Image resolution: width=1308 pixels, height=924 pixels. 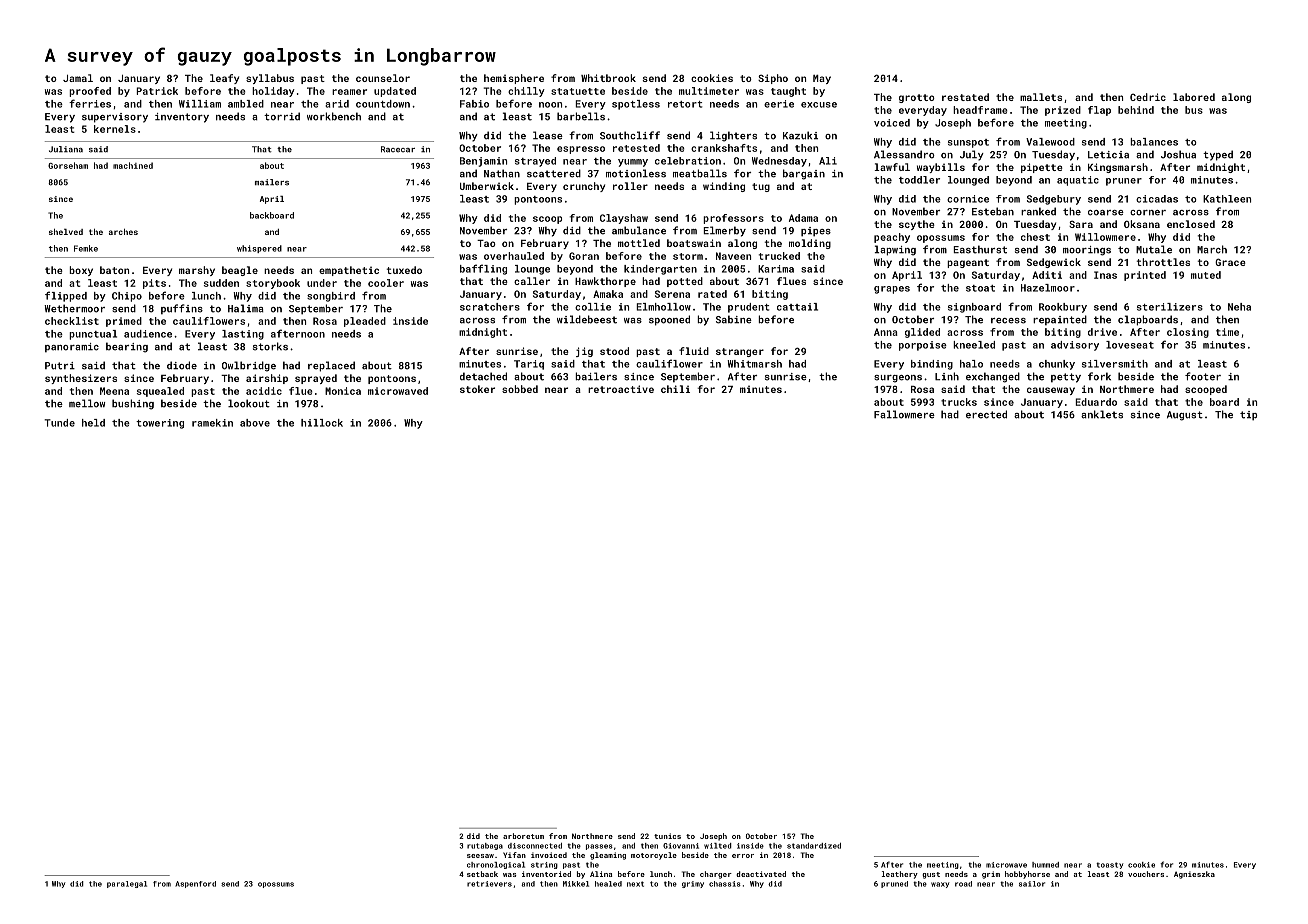 I want to click on lighters, so click(x=733, y=136).
